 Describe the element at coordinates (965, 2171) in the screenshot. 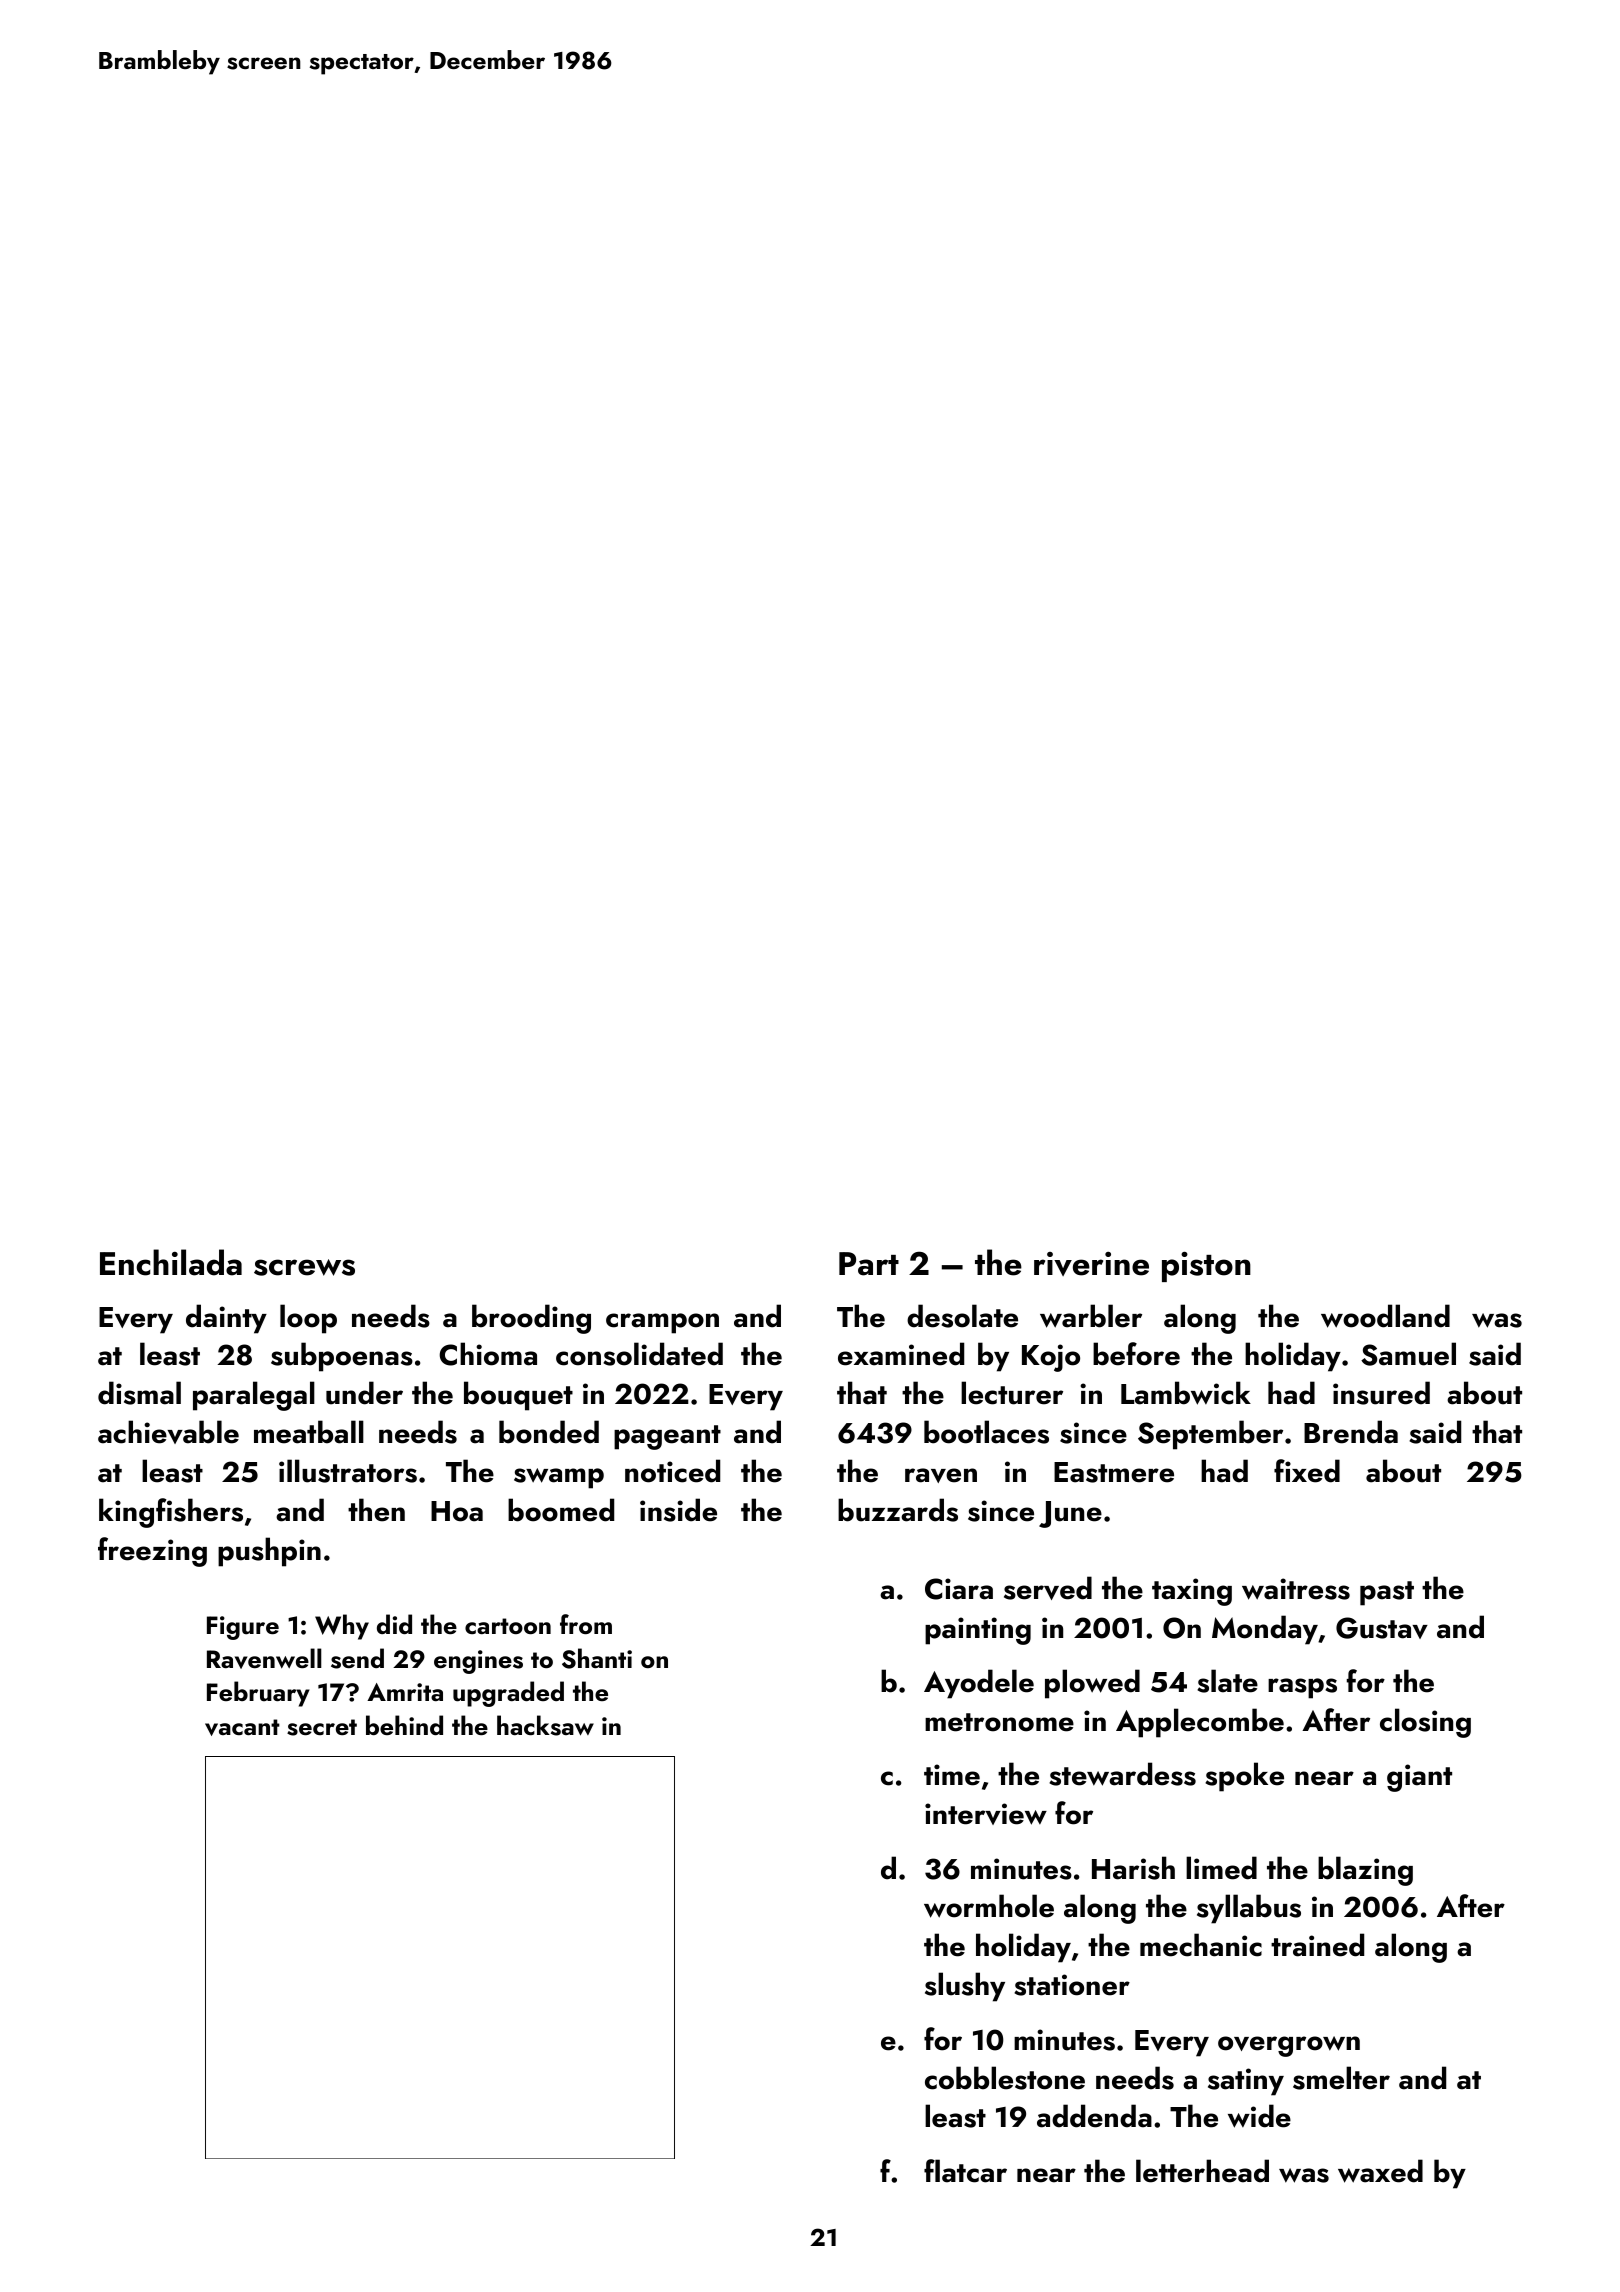

I see `flatcar` at that location.
